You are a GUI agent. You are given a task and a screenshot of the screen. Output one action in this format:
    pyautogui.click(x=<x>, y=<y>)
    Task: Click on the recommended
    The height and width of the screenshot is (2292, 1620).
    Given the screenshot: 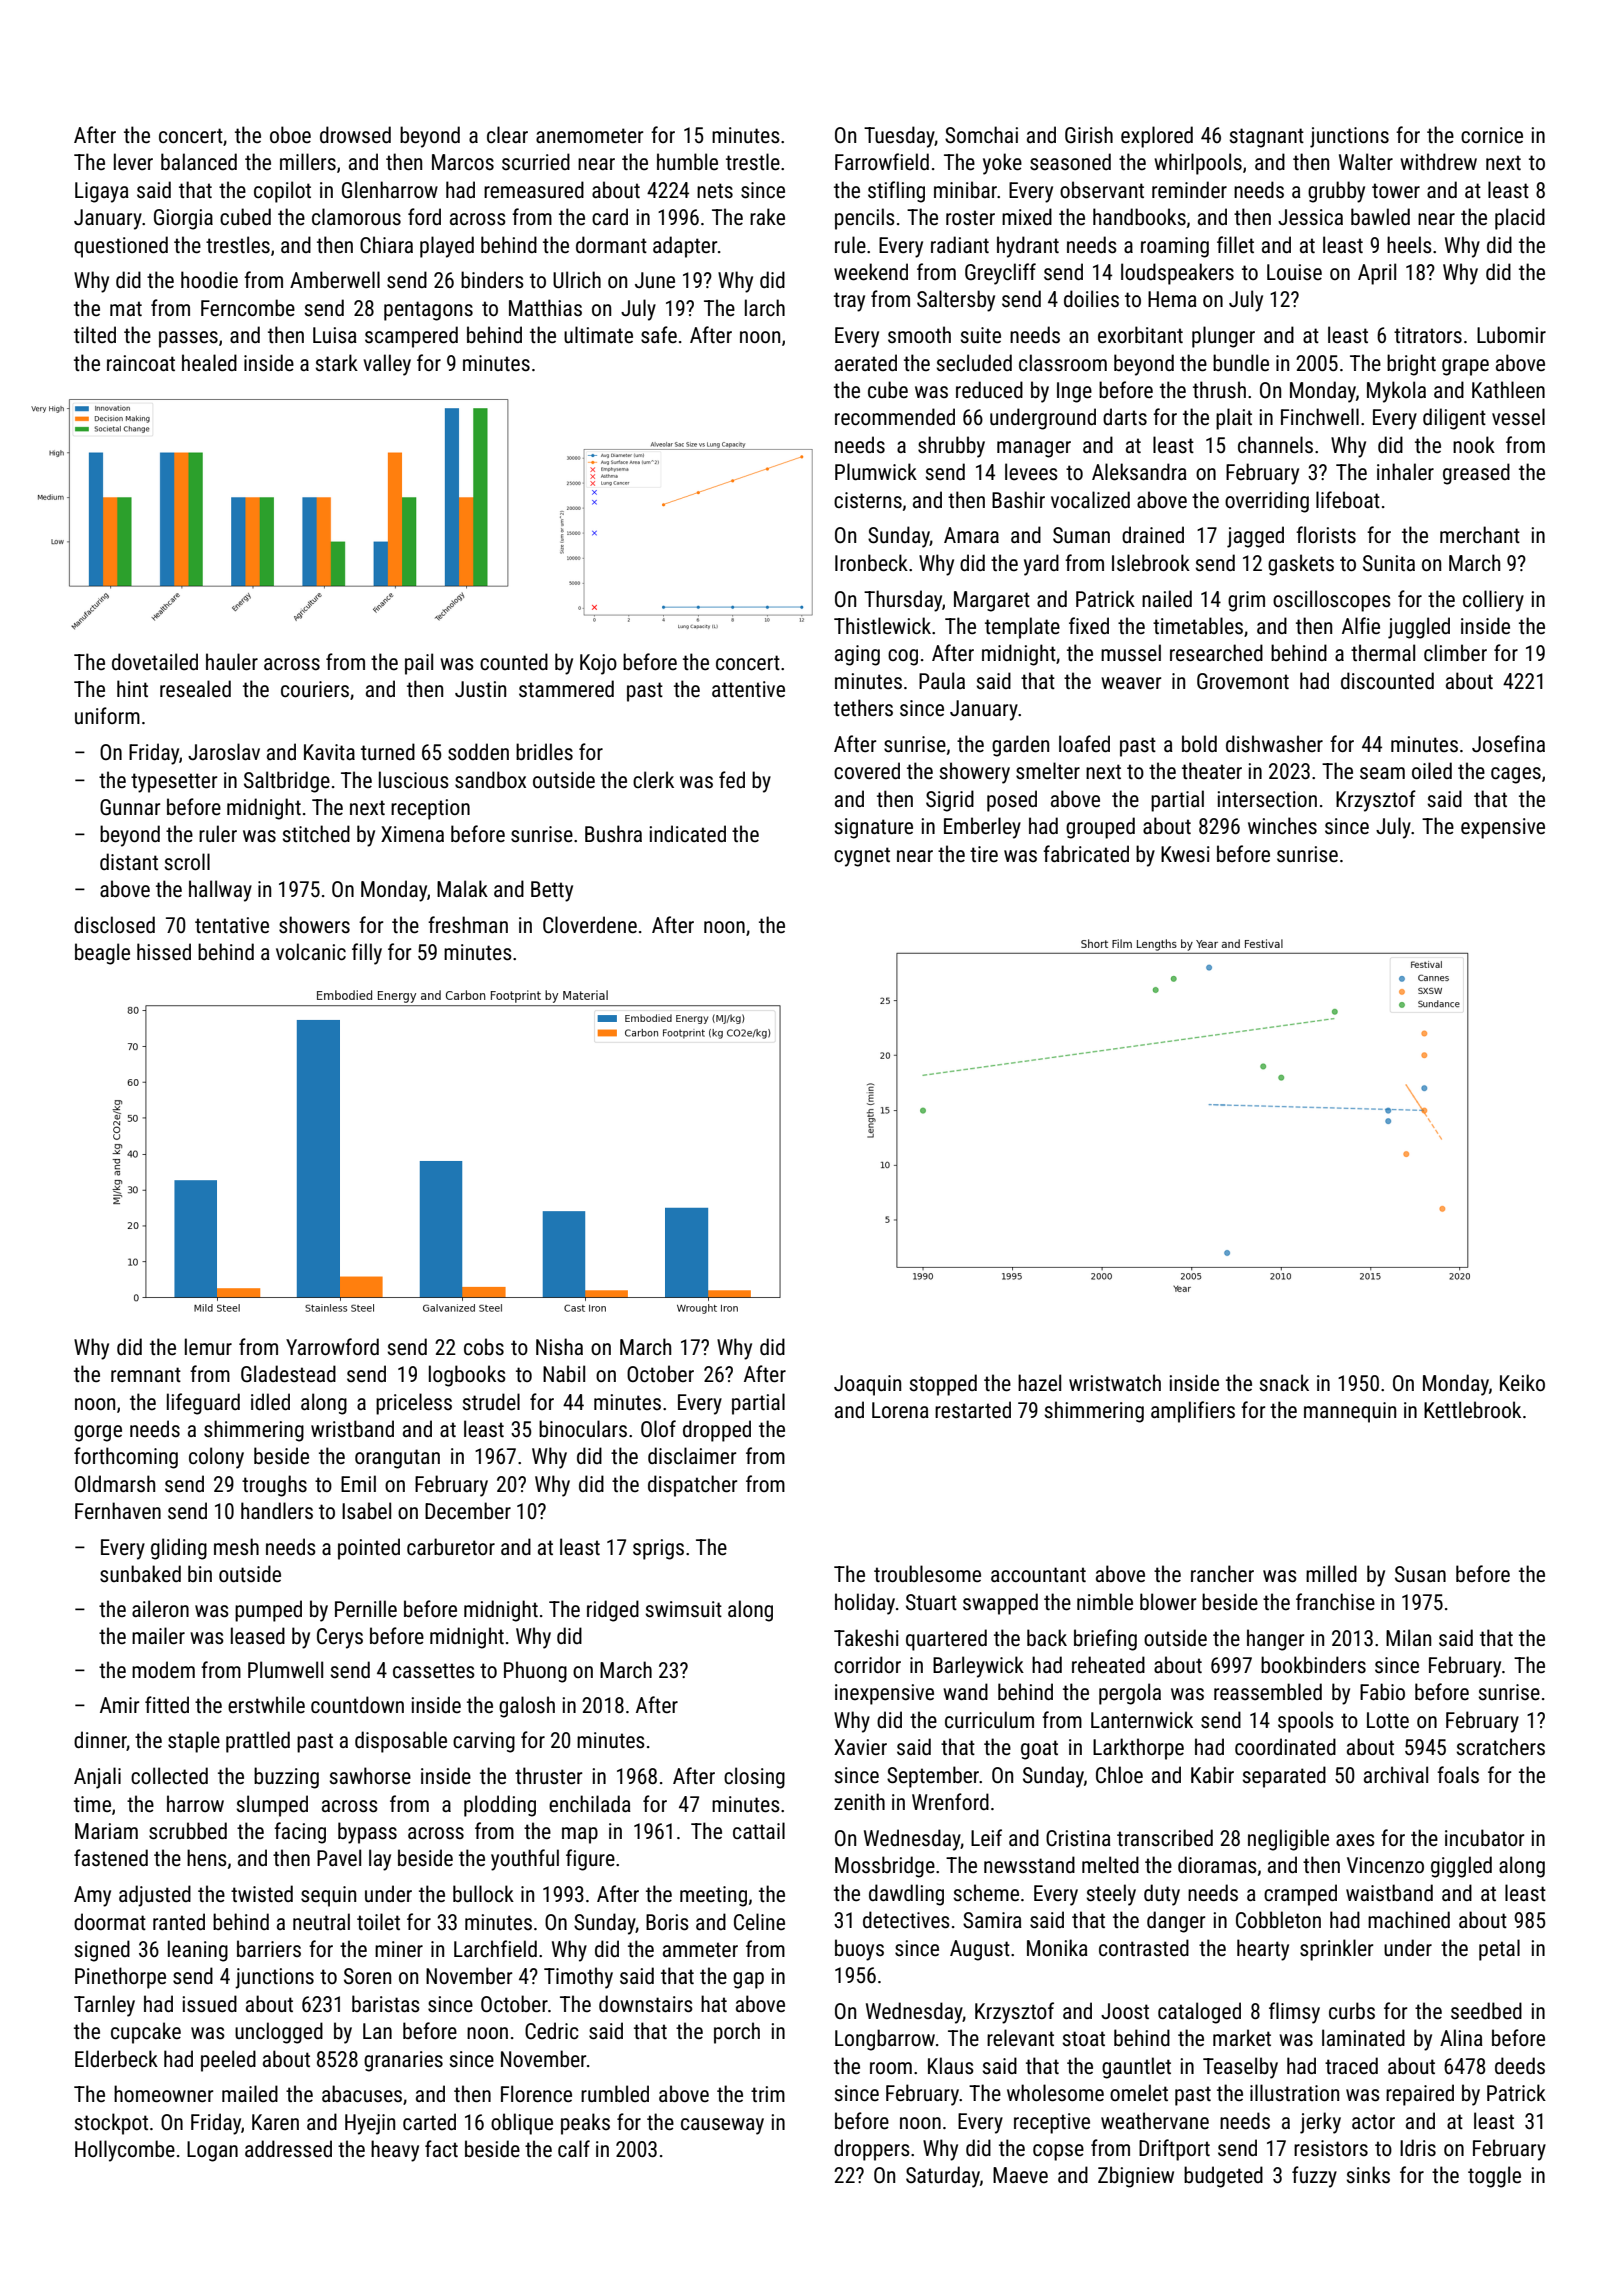 What is the action you would take?
    pyautogui.click(x=895, y=417)
